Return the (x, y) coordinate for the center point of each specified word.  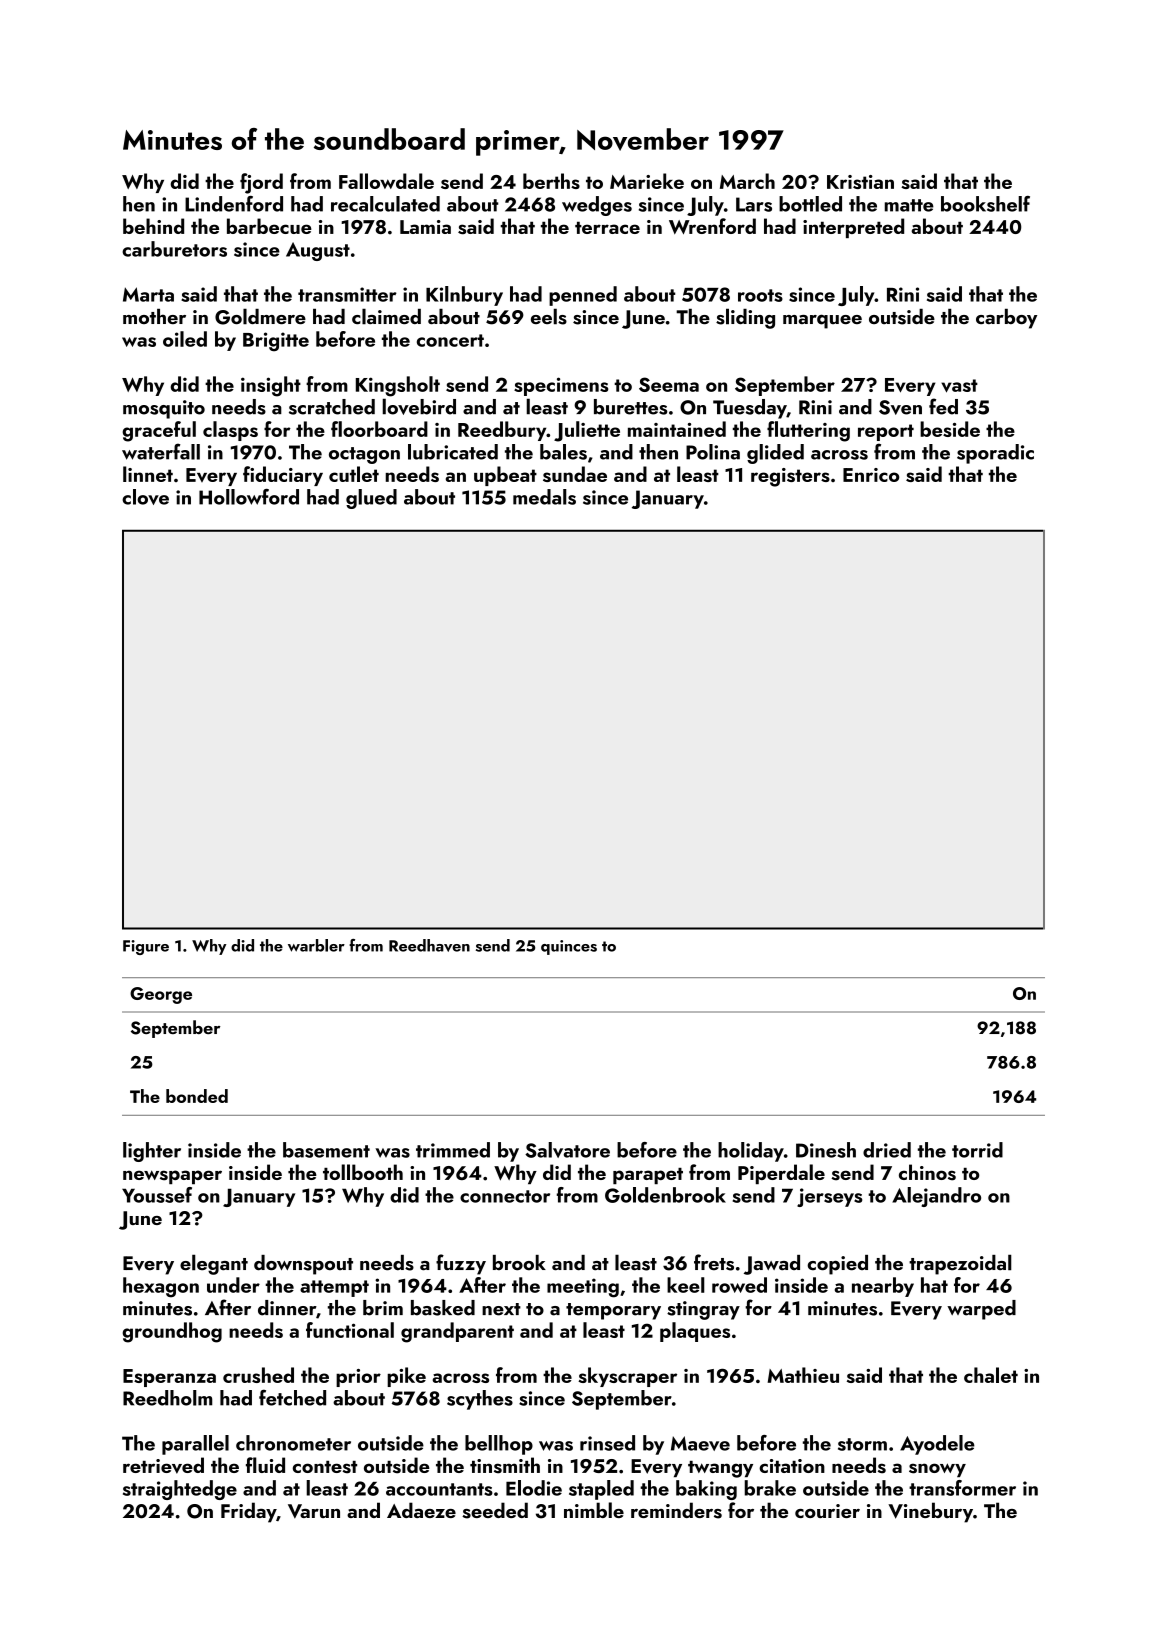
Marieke (647, 181)
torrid (977, 1150)
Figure (146, 947)
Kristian (860, 182)
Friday (248, 1512)
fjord (261, 183)
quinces (569, 947)
